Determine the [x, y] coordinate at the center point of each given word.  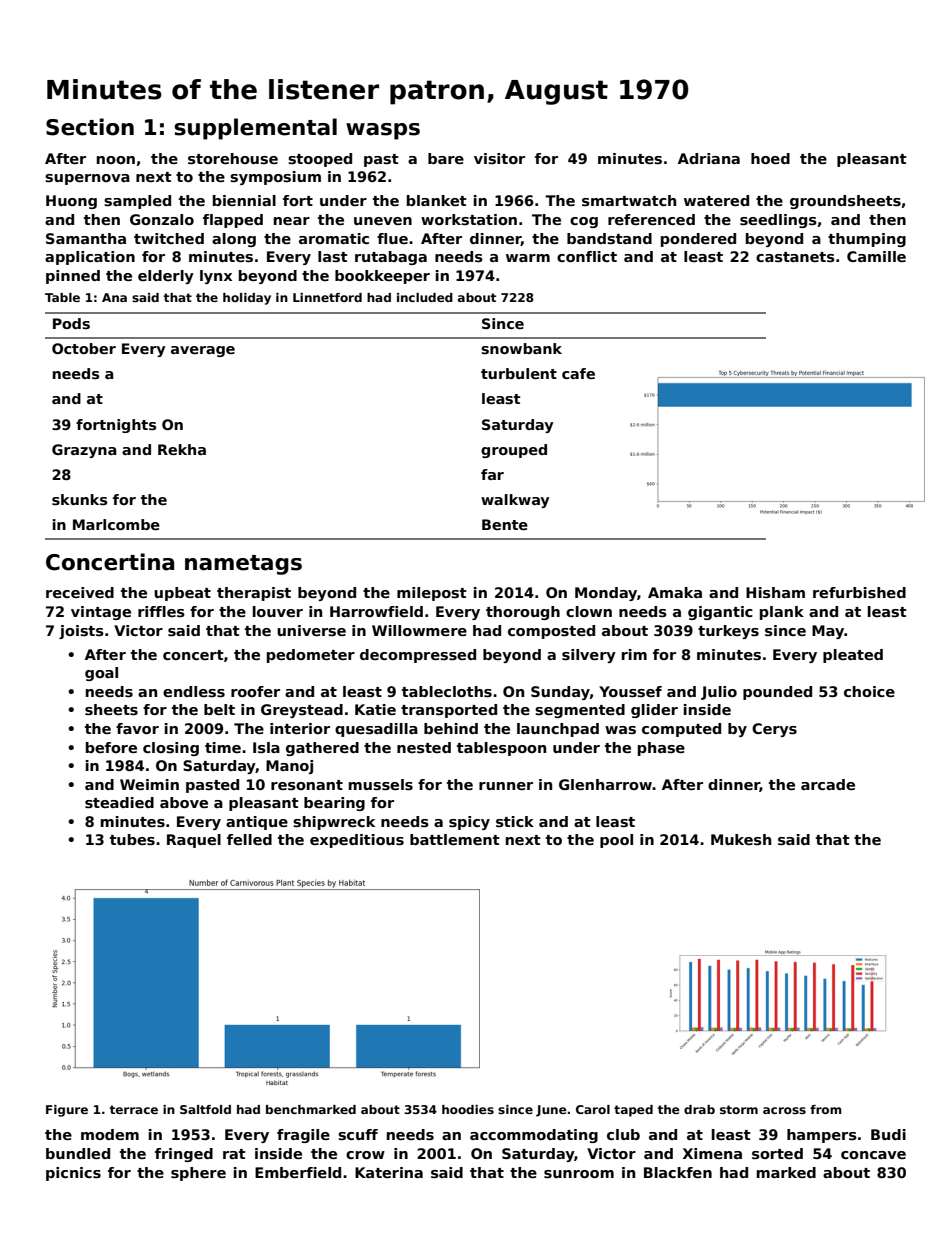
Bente [505, 524]
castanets [795, 257]
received [80, 592]
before [111, 747]
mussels [381, 784]
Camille [876, 256]
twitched [169, 238]
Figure [67, 1111]
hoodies [468, 1109]
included [425, 297]
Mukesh [741, 839]
